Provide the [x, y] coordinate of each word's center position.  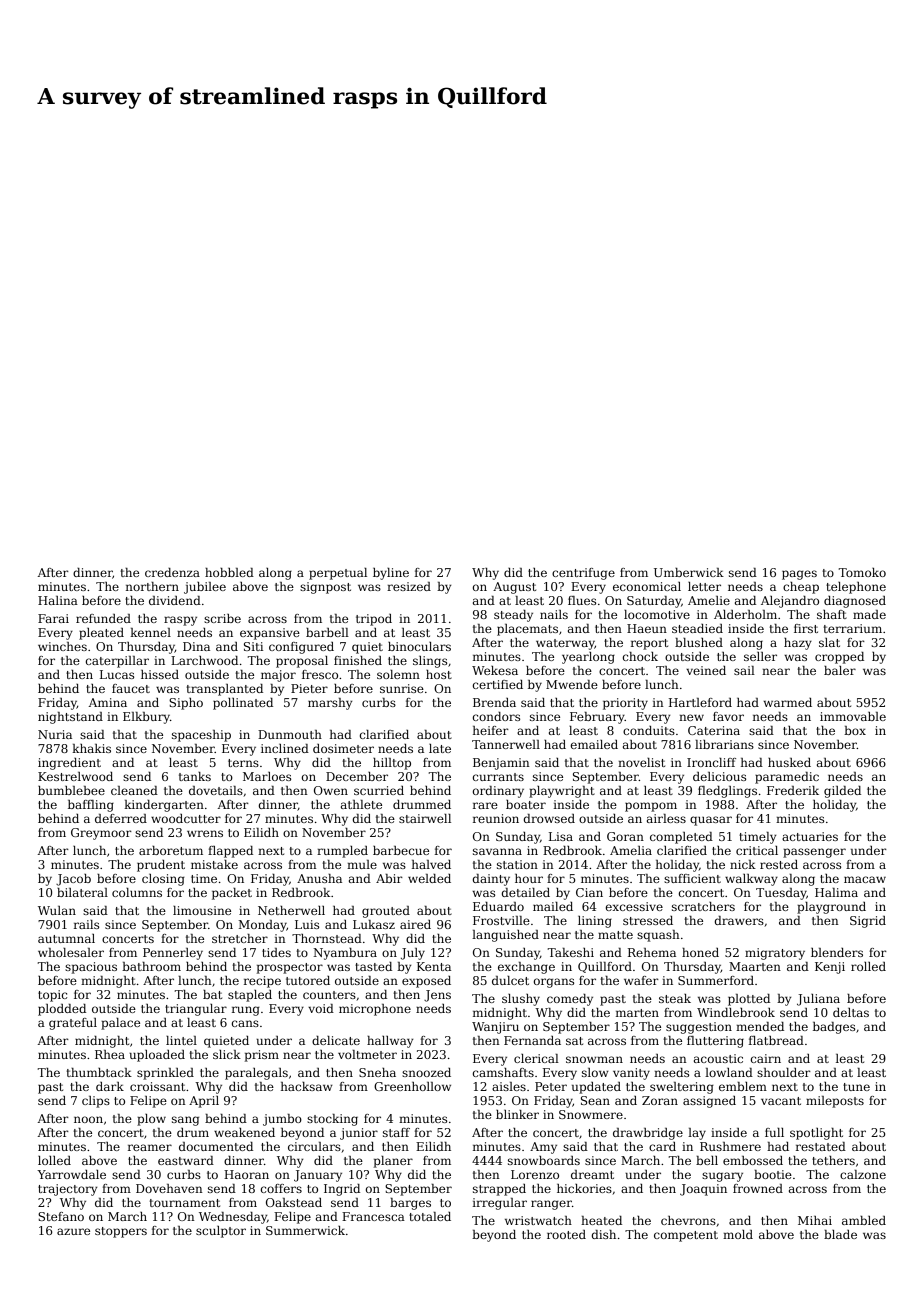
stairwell [425, 818]
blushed [699, 642]
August [514, 588]
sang [185, 1121]
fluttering [715, 1042]
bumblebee [71, 790]
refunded [103, 618]
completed [681, 838]
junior [359, 1134]
